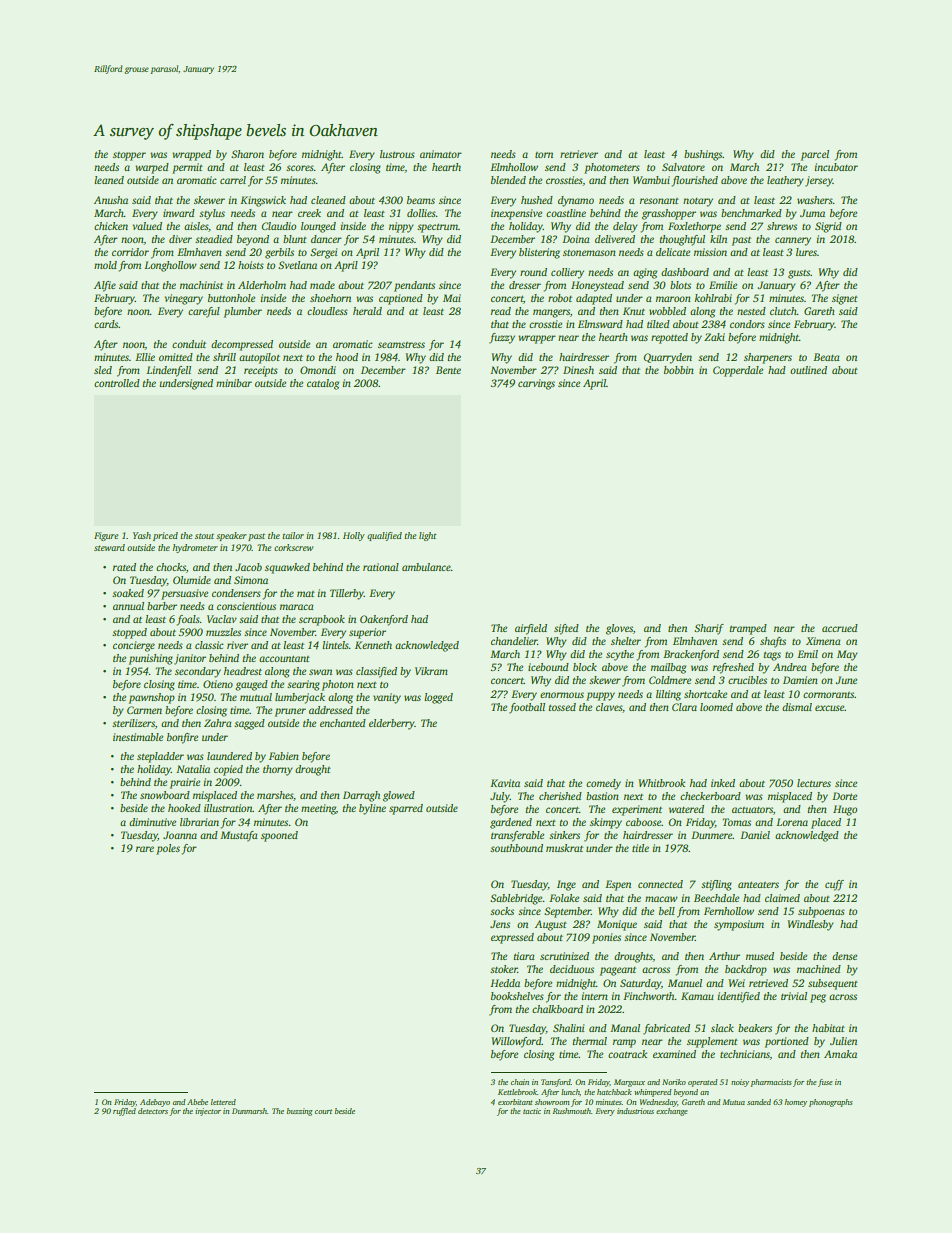 The width and height of the screenshot is (952, 1233). I want to click on flourished, so click(695, 181).
